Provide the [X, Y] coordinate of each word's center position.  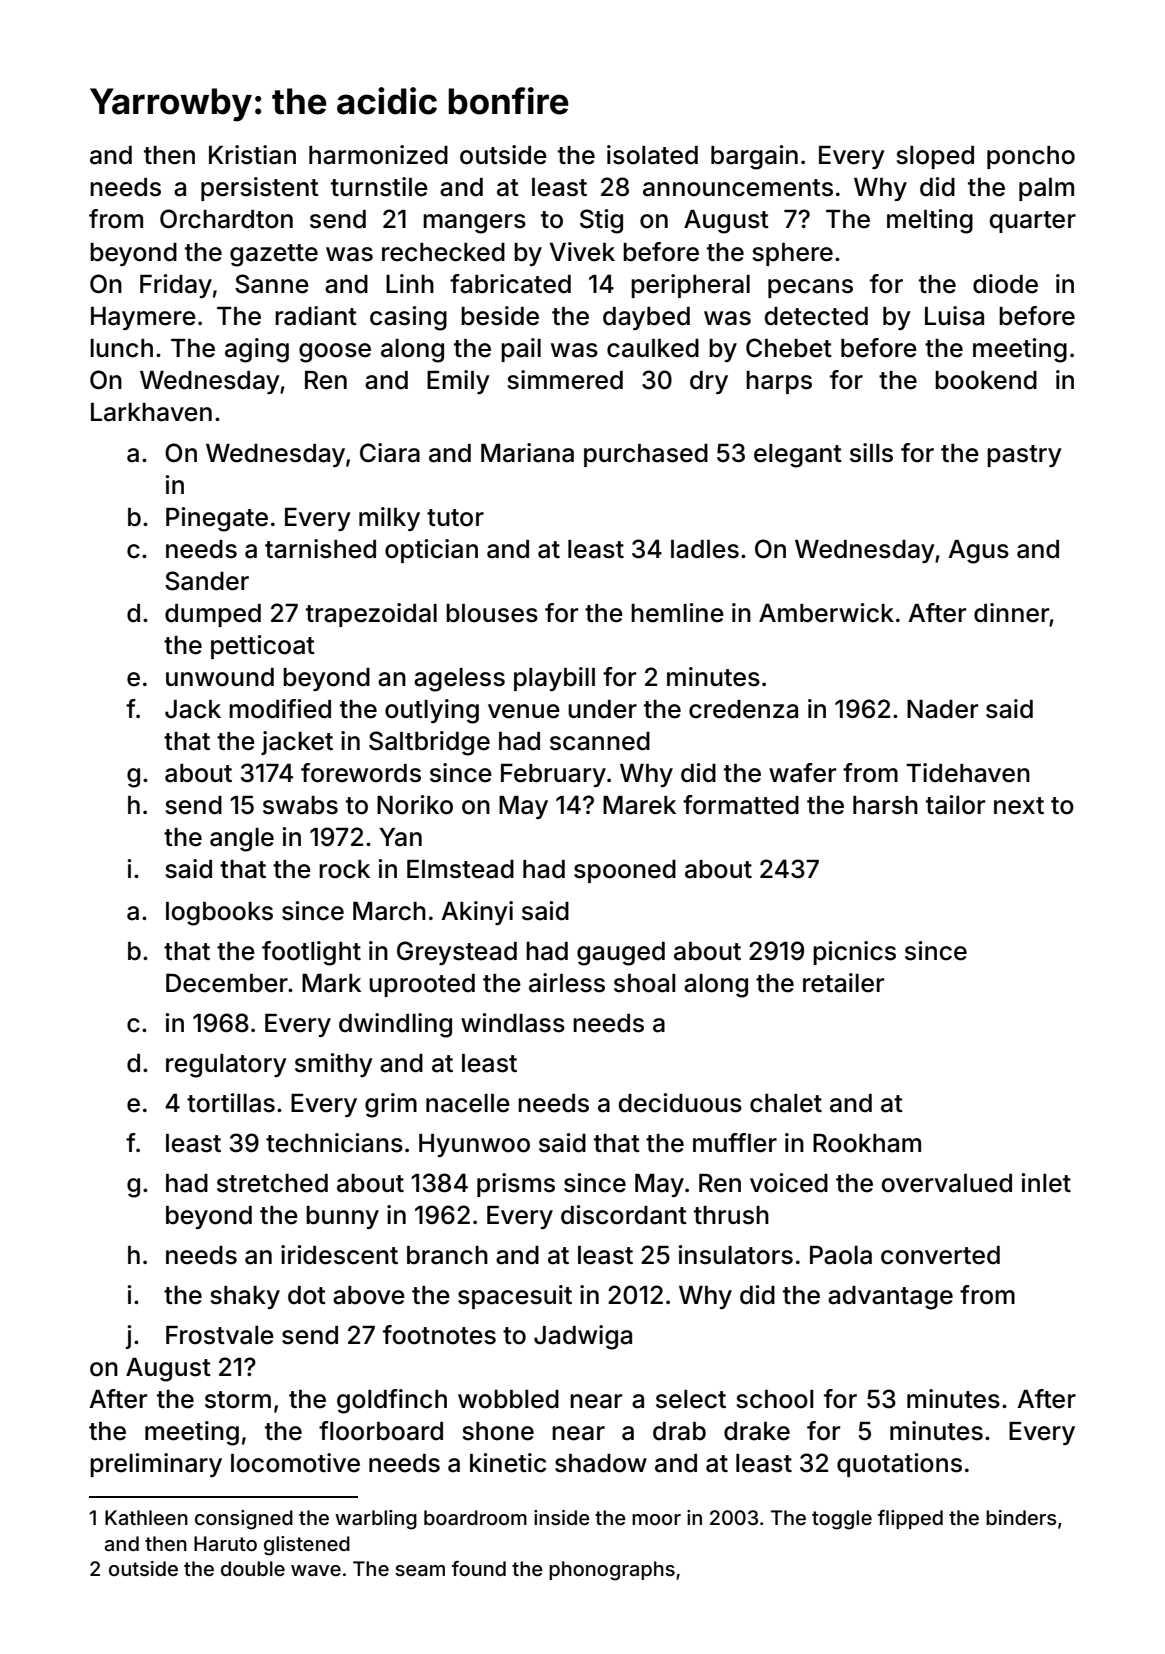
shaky [245, 1297]
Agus [978, 552]
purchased [646, 455]
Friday [176, 286]
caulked [653, 348]
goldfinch [392, 1401]
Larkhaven [151, 412]
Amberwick [826, 613]
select [691, 1399]
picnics [854, 953]
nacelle [468, 1103]
